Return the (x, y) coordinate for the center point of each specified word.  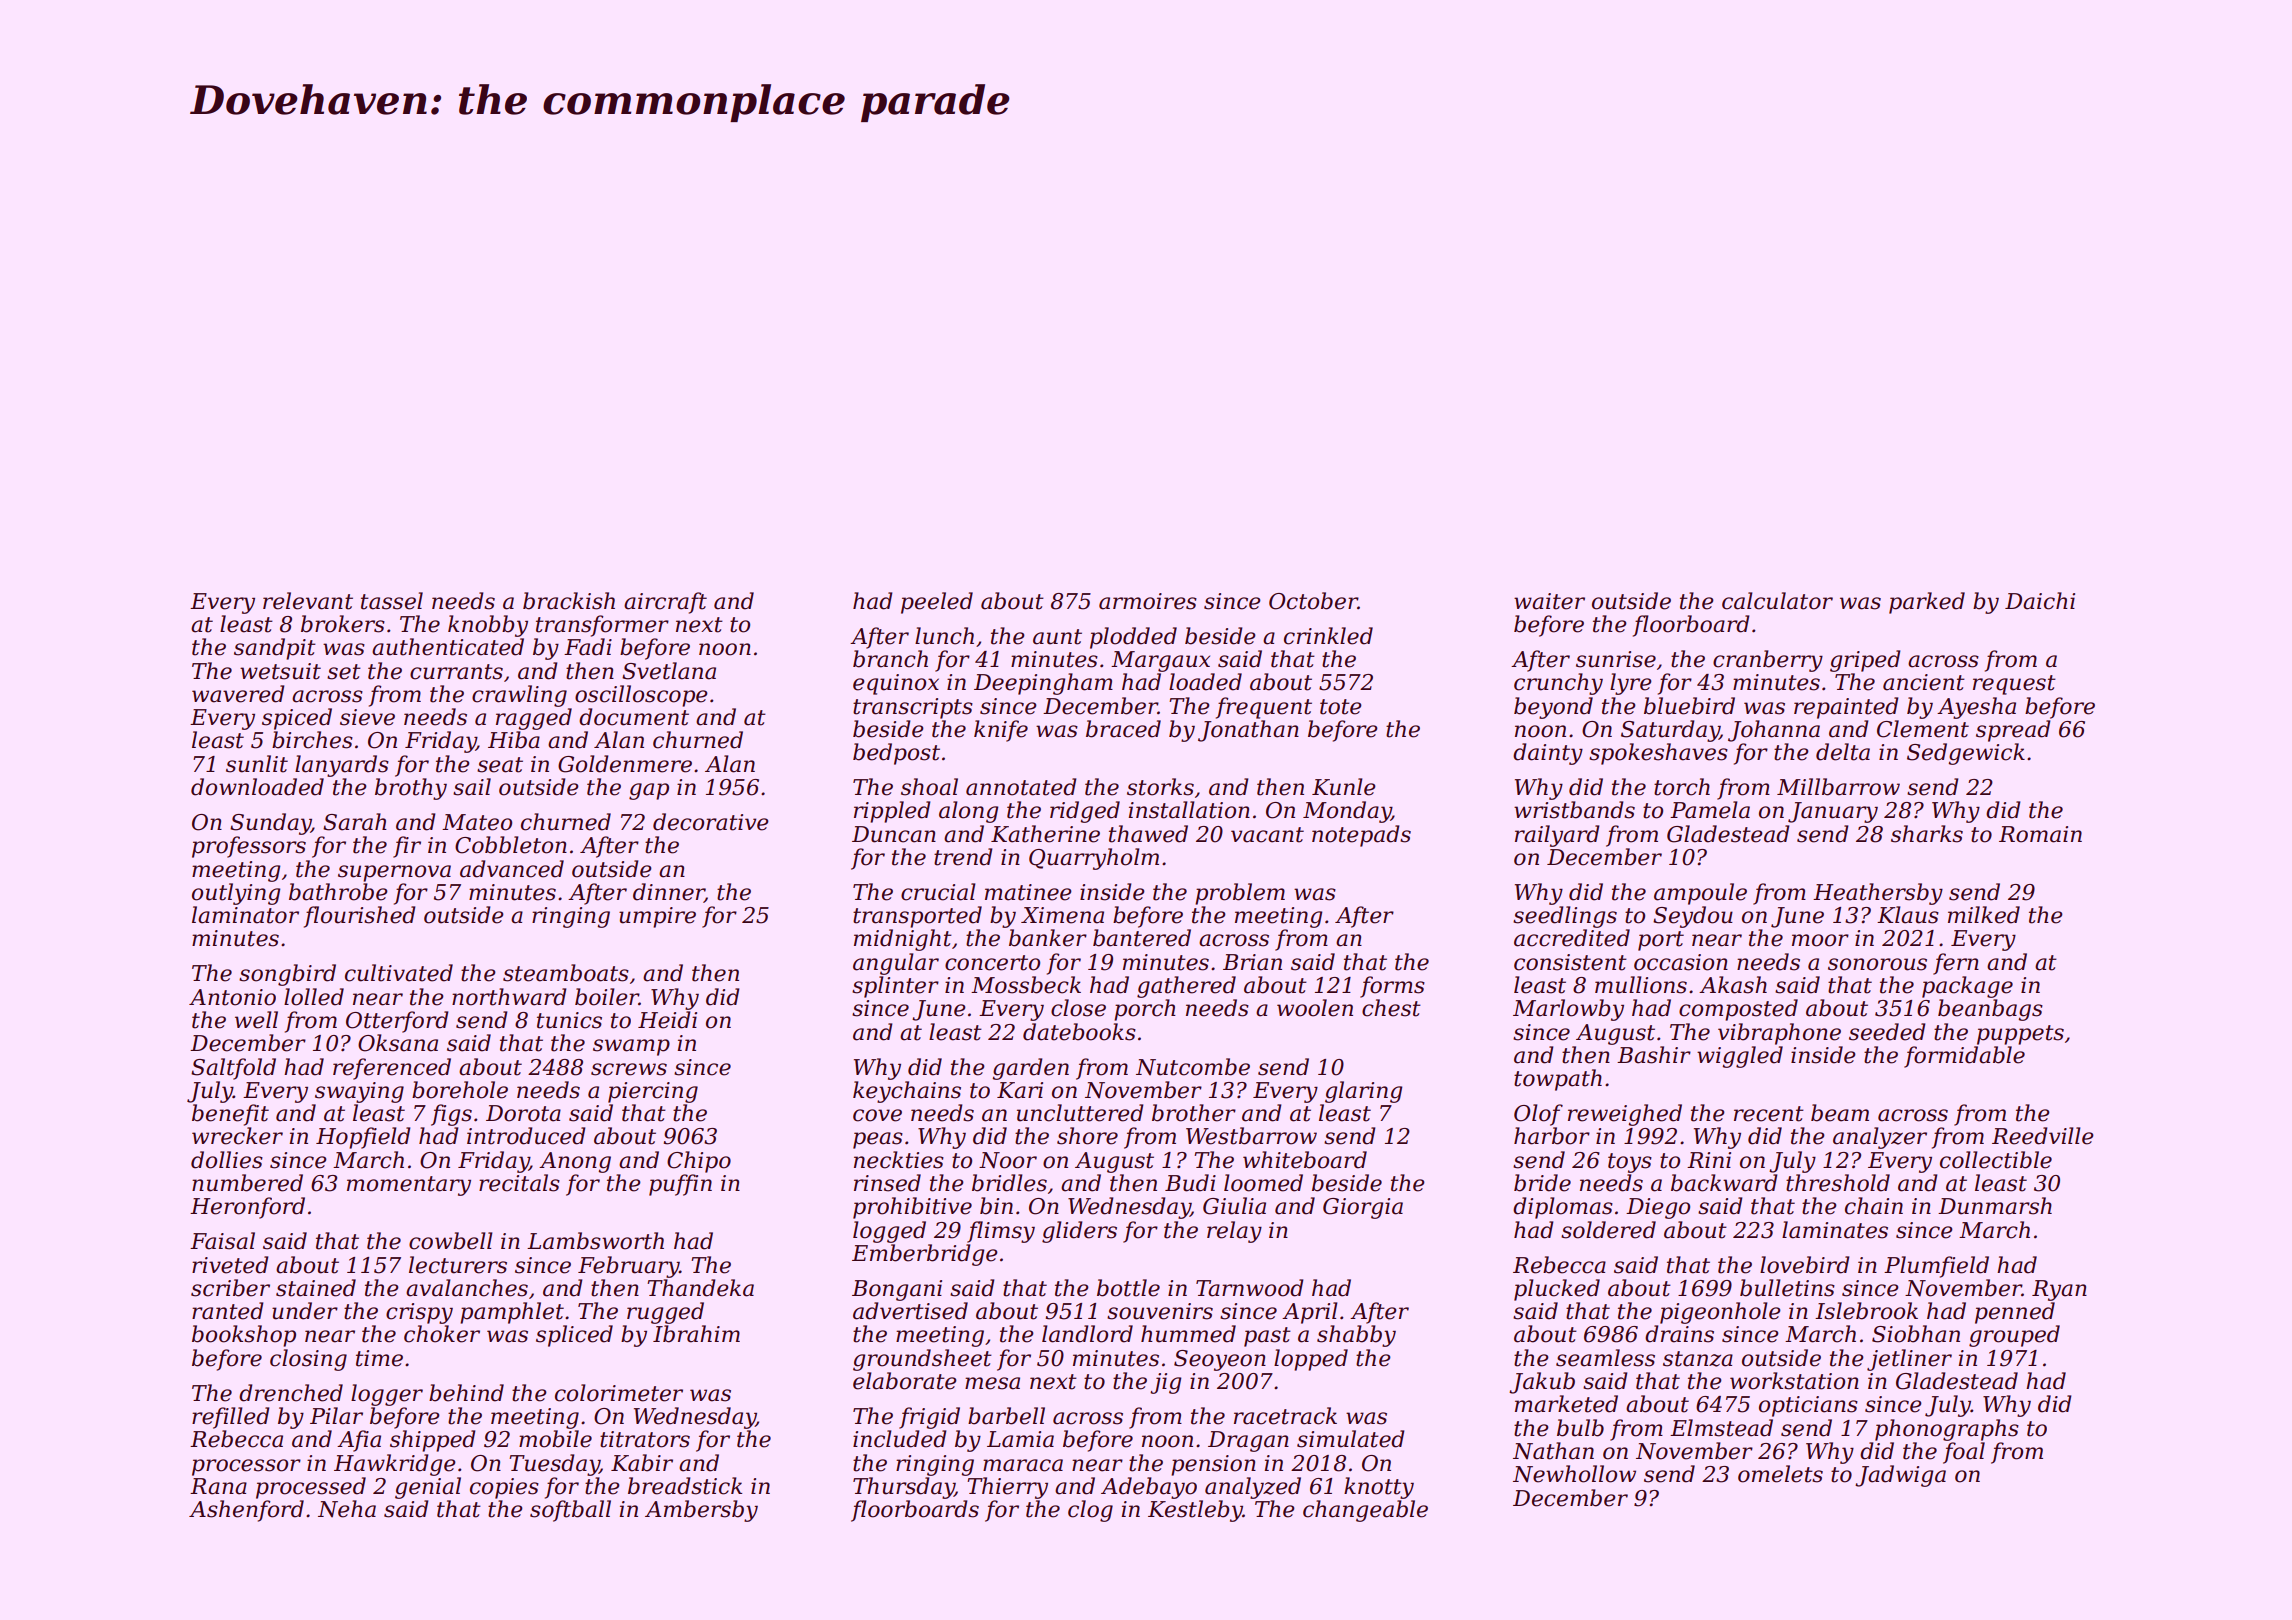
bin (996, 1206)
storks (1160, 787)
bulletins (1787, 1288)
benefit (230, 1115)
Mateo (477, 822)
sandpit (275, 649)
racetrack (1285, 1416)
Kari (1020, 1090)
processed (311, 1488)
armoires (1148, 601)
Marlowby (1568, 1010)
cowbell (451, 1241)
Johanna (1774, 731)
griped (1865, 661)
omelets (1780, 1474)
